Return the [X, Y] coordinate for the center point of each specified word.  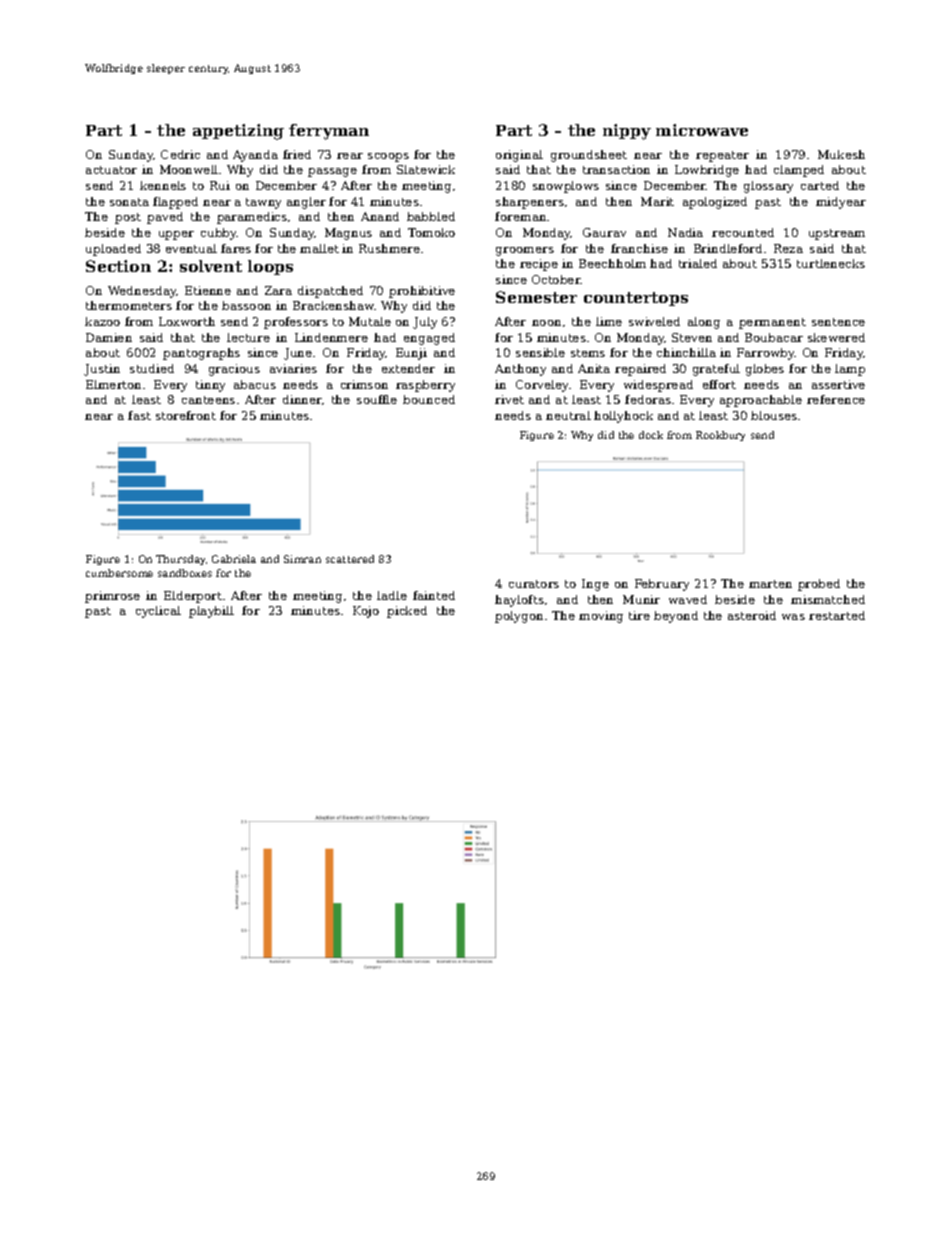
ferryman [329, 132]
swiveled [654, 321]
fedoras [648, 399]
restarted [837, 615]
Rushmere [389, 248]
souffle [377, 399]
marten [770, 584]
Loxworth [187, 321]
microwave [702, 130]
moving [601, 617]
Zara [278, 290]
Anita [594, 368]
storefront [186, 415]
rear [350, 156]
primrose [112, 597]
